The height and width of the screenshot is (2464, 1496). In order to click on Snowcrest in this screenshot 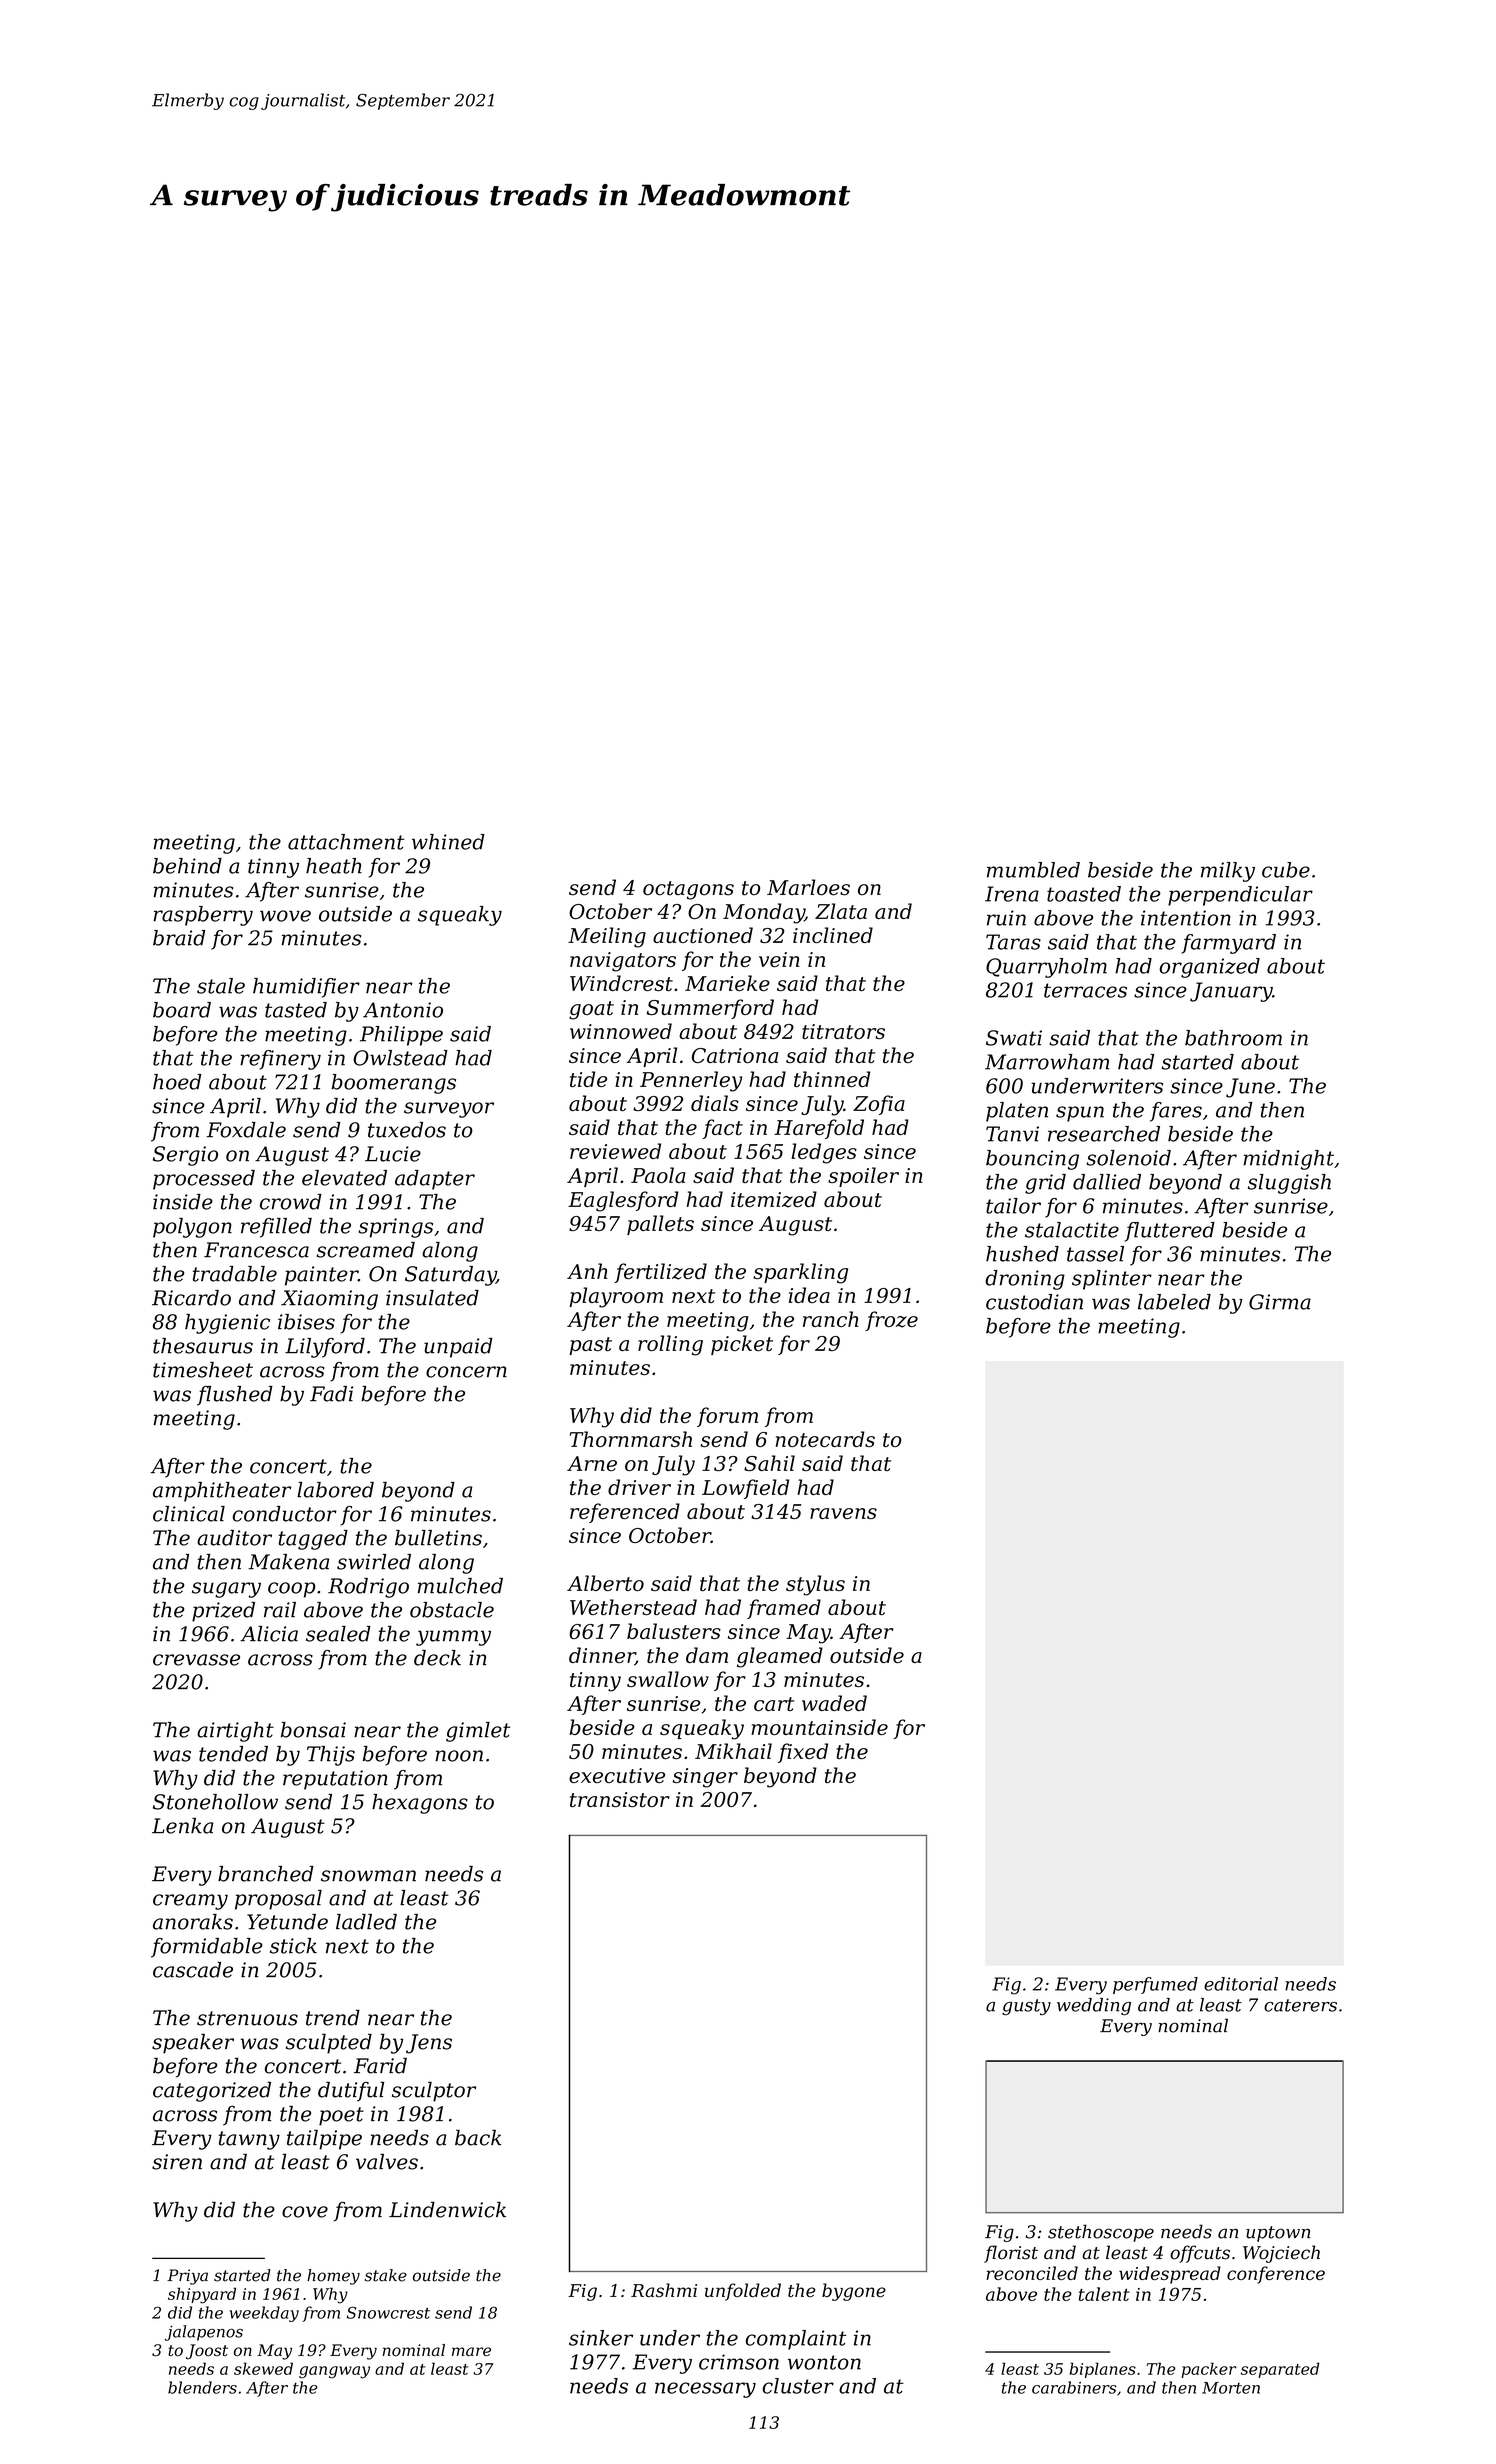, I will do `click(388, 2312)`.
